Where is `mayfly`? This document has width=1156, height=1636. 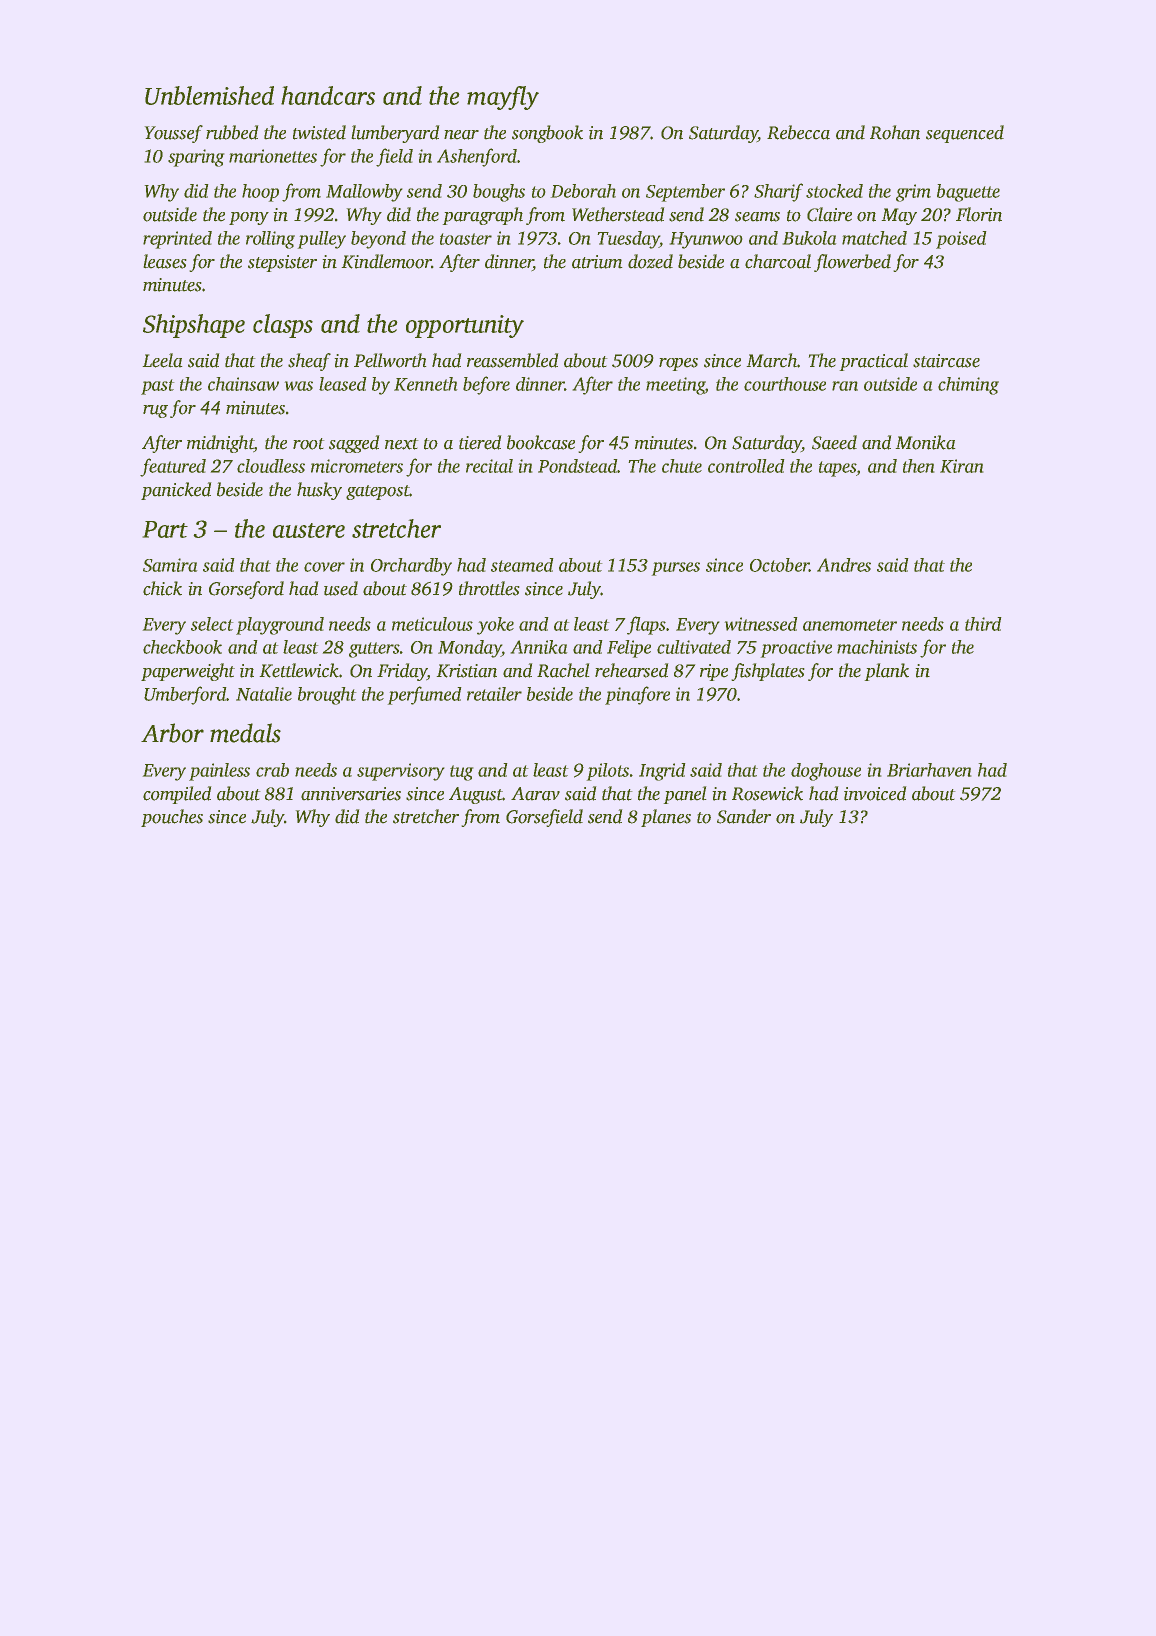 mayfly is located at coordinates (503, 98).
